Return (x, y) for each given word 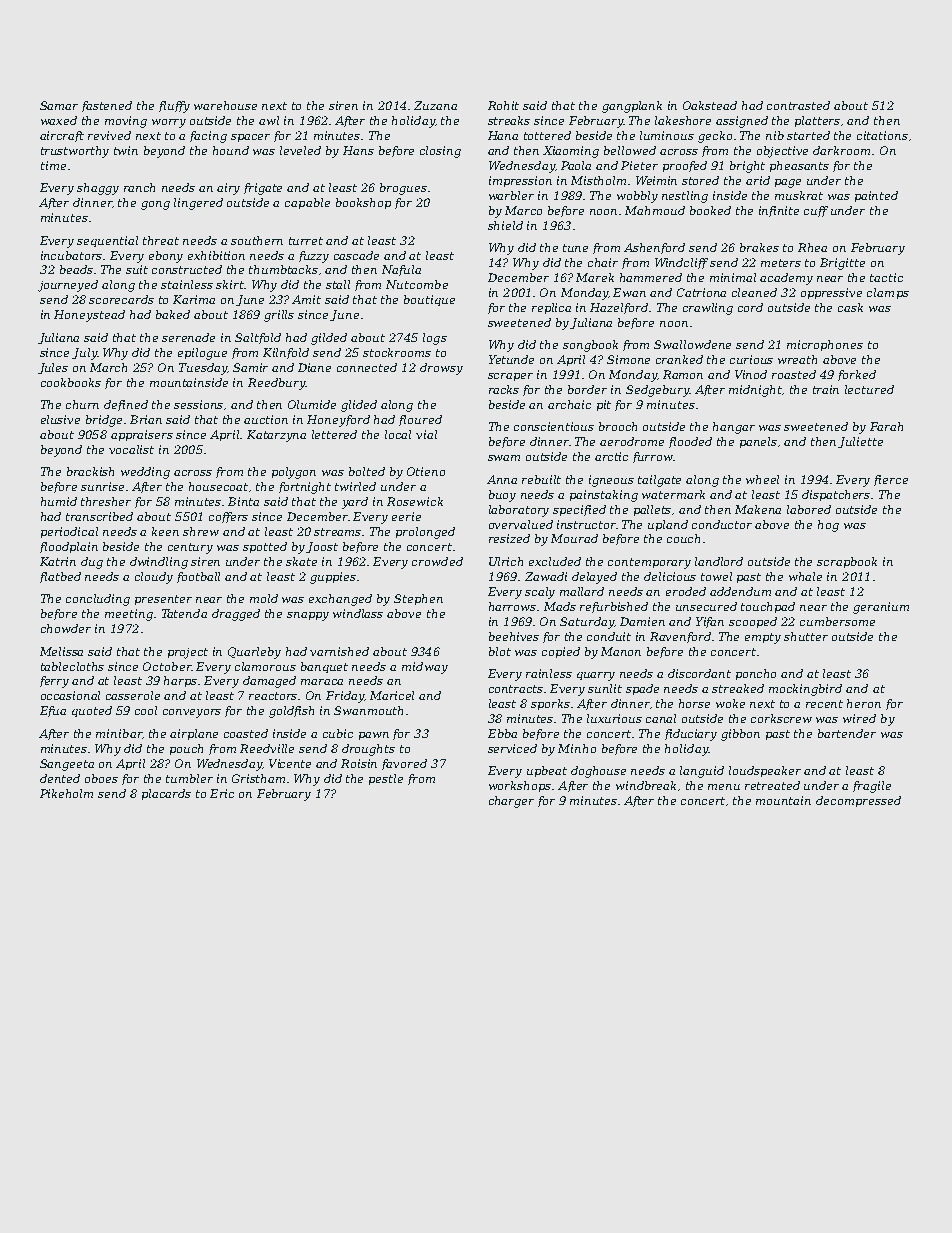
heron (864, 703)
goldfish (291, 712)
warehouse (225, 105)
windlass (358, 613)
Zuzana (435, 105)
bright (747, 167)
